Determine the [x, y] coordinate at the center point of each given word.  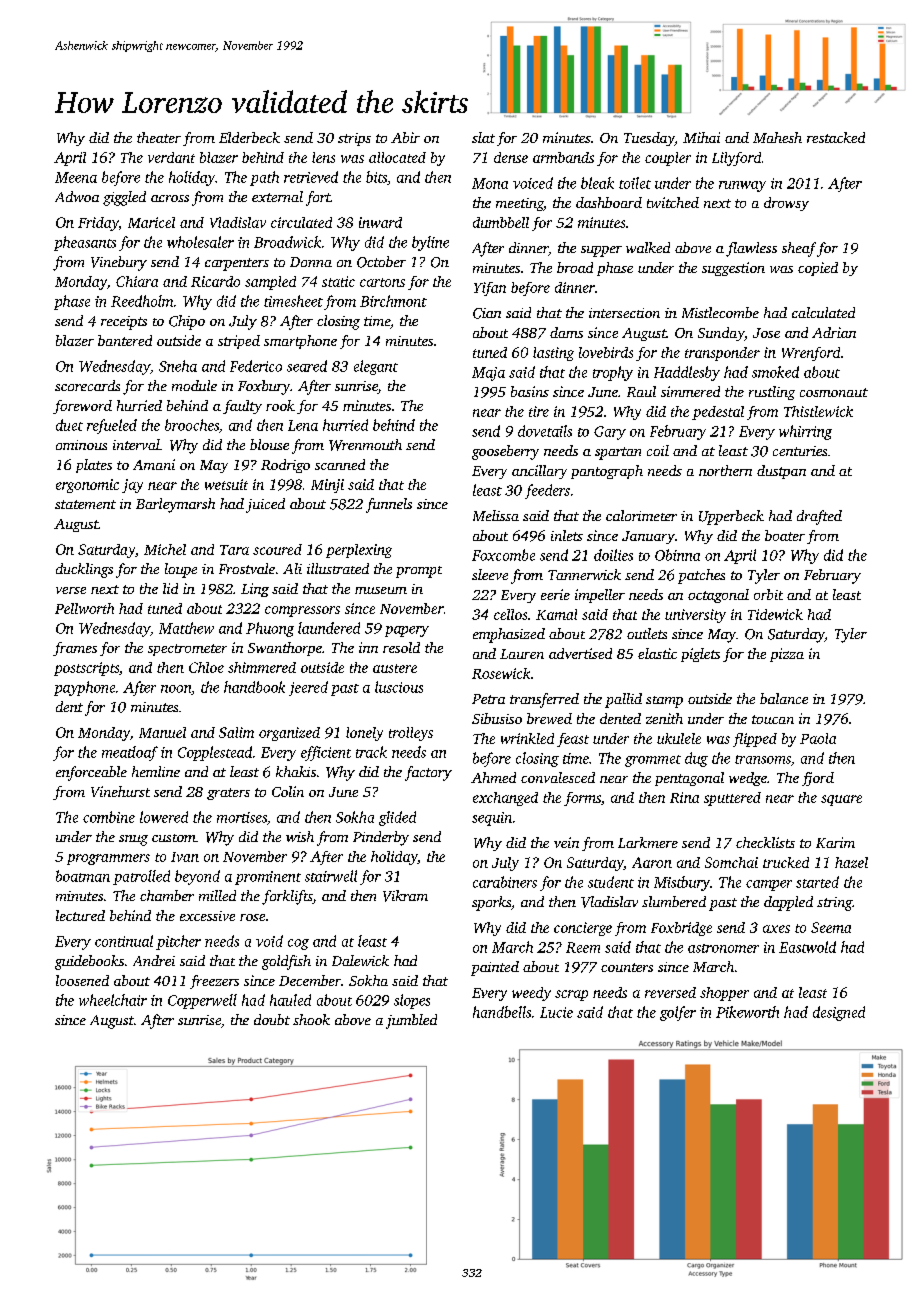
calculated [823, 312]
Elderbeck [249, 137]
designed [839, 1013]
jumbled [411, 1021]
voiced [533, 183]
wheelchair [113, 1000]
